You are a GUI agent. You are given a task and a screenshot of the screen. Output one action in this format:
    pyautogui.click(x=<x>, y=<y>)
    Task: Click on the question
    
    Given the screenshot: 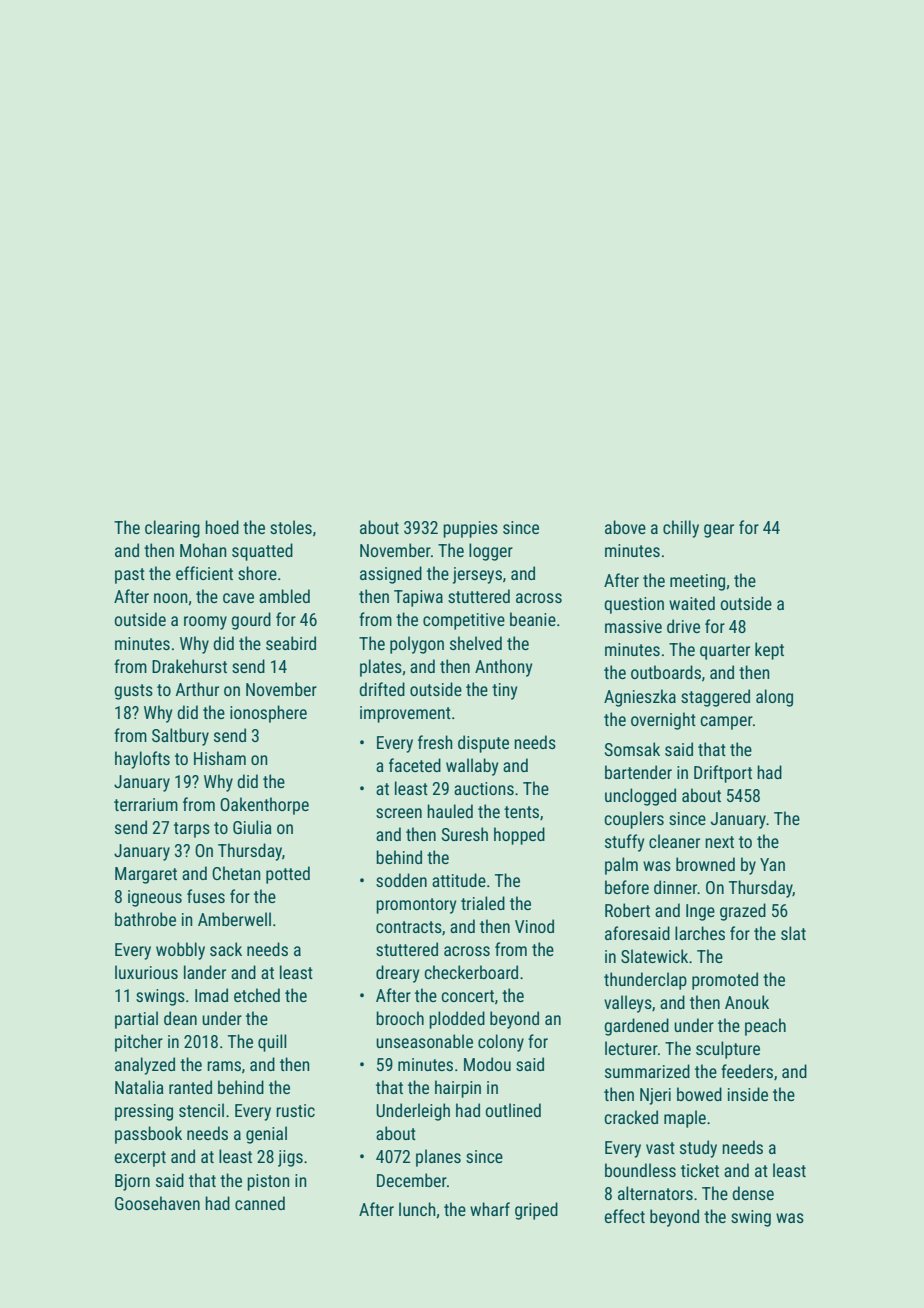 What is the action you would take?
    pyautogui.click(x=634, y=605)
